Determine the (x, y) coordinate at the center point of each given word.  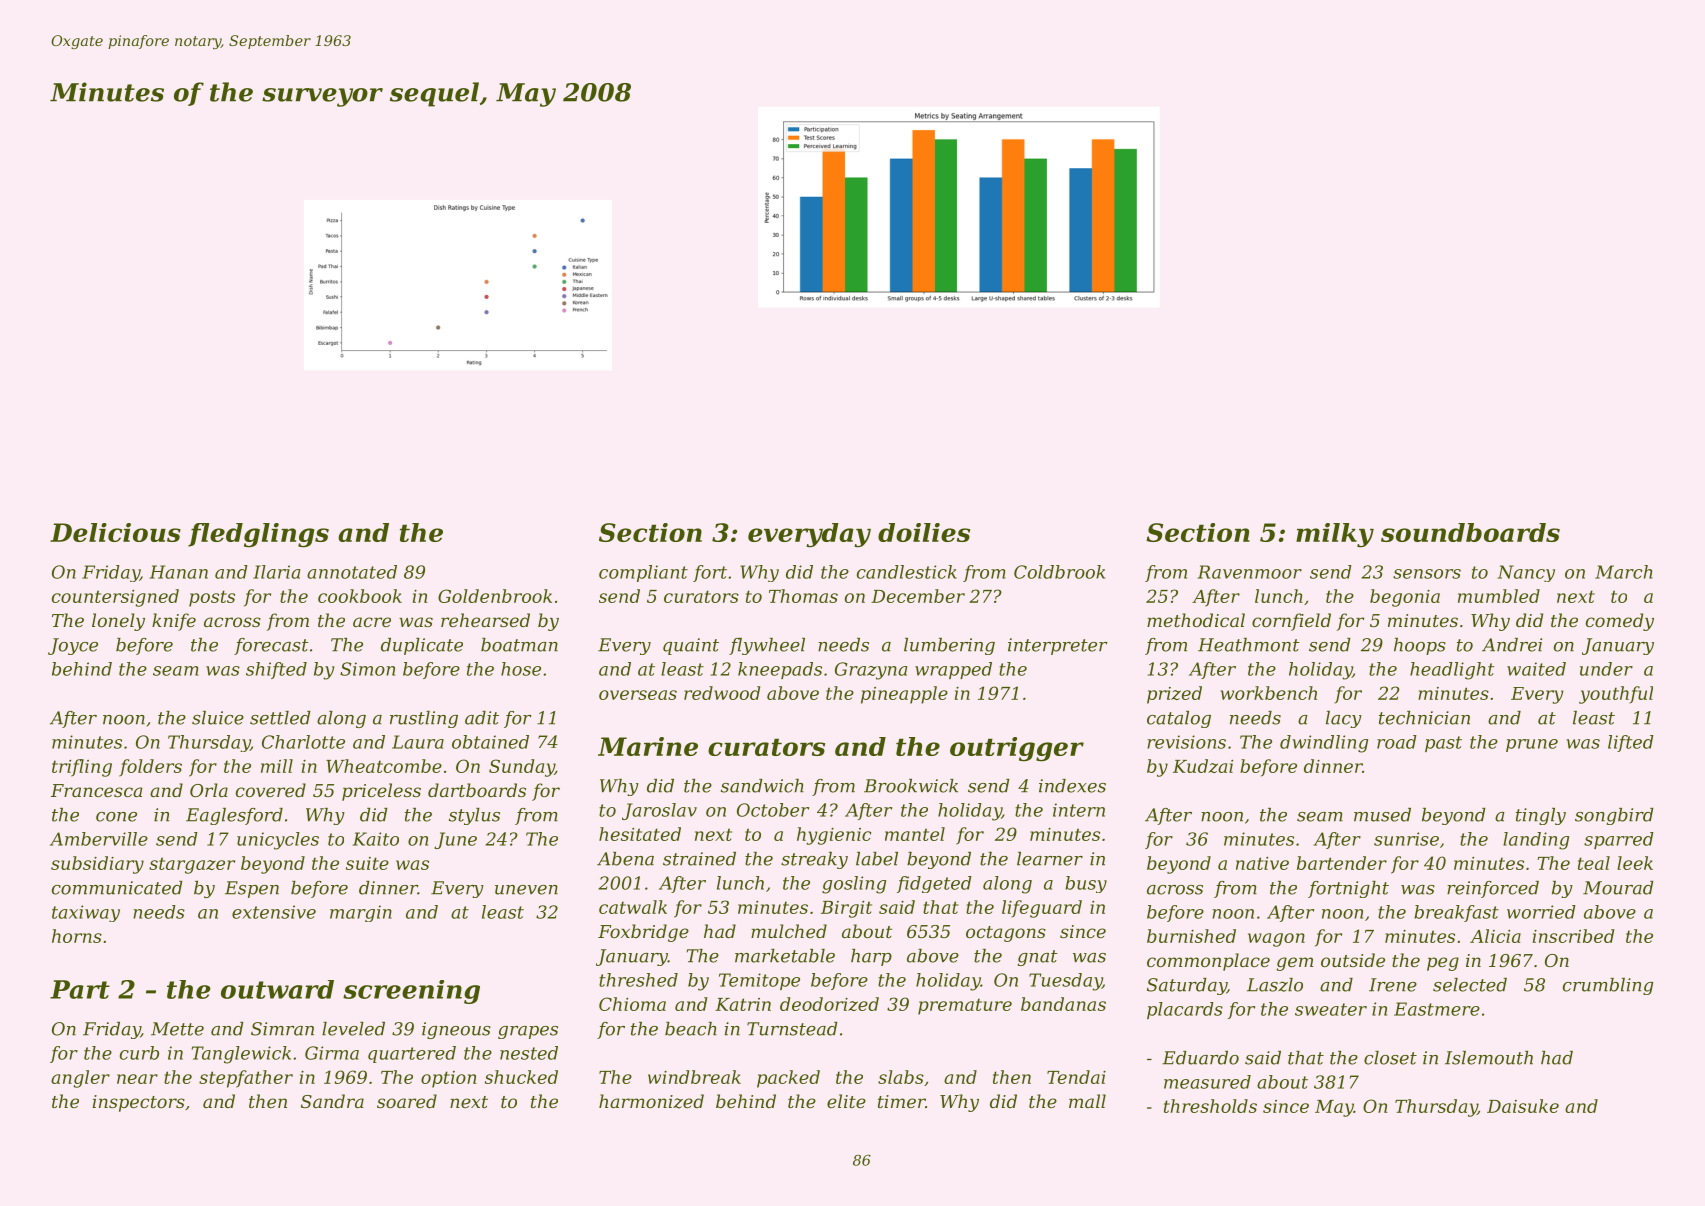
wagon (1276, 940)
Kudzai (1203, 766)
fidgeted (934, 884)
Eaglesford (234, 816)
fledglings (258, 535)
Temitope (759, 981)
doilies (924, 532)
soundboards (1470, 532)
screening (411, 992)
